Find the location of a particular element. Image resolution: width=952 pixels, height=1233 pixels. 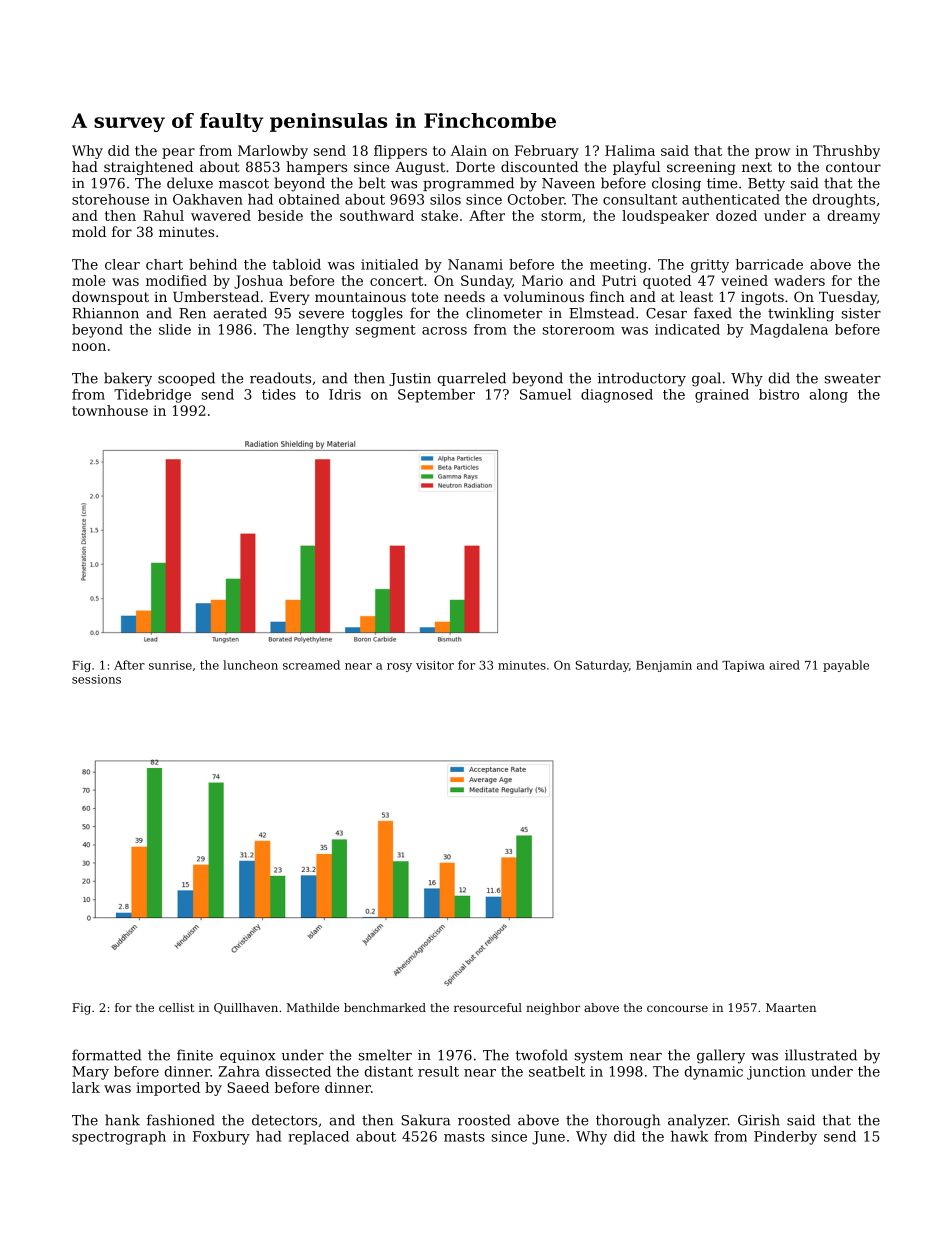

sessions is located at coordinates (96, 679).
